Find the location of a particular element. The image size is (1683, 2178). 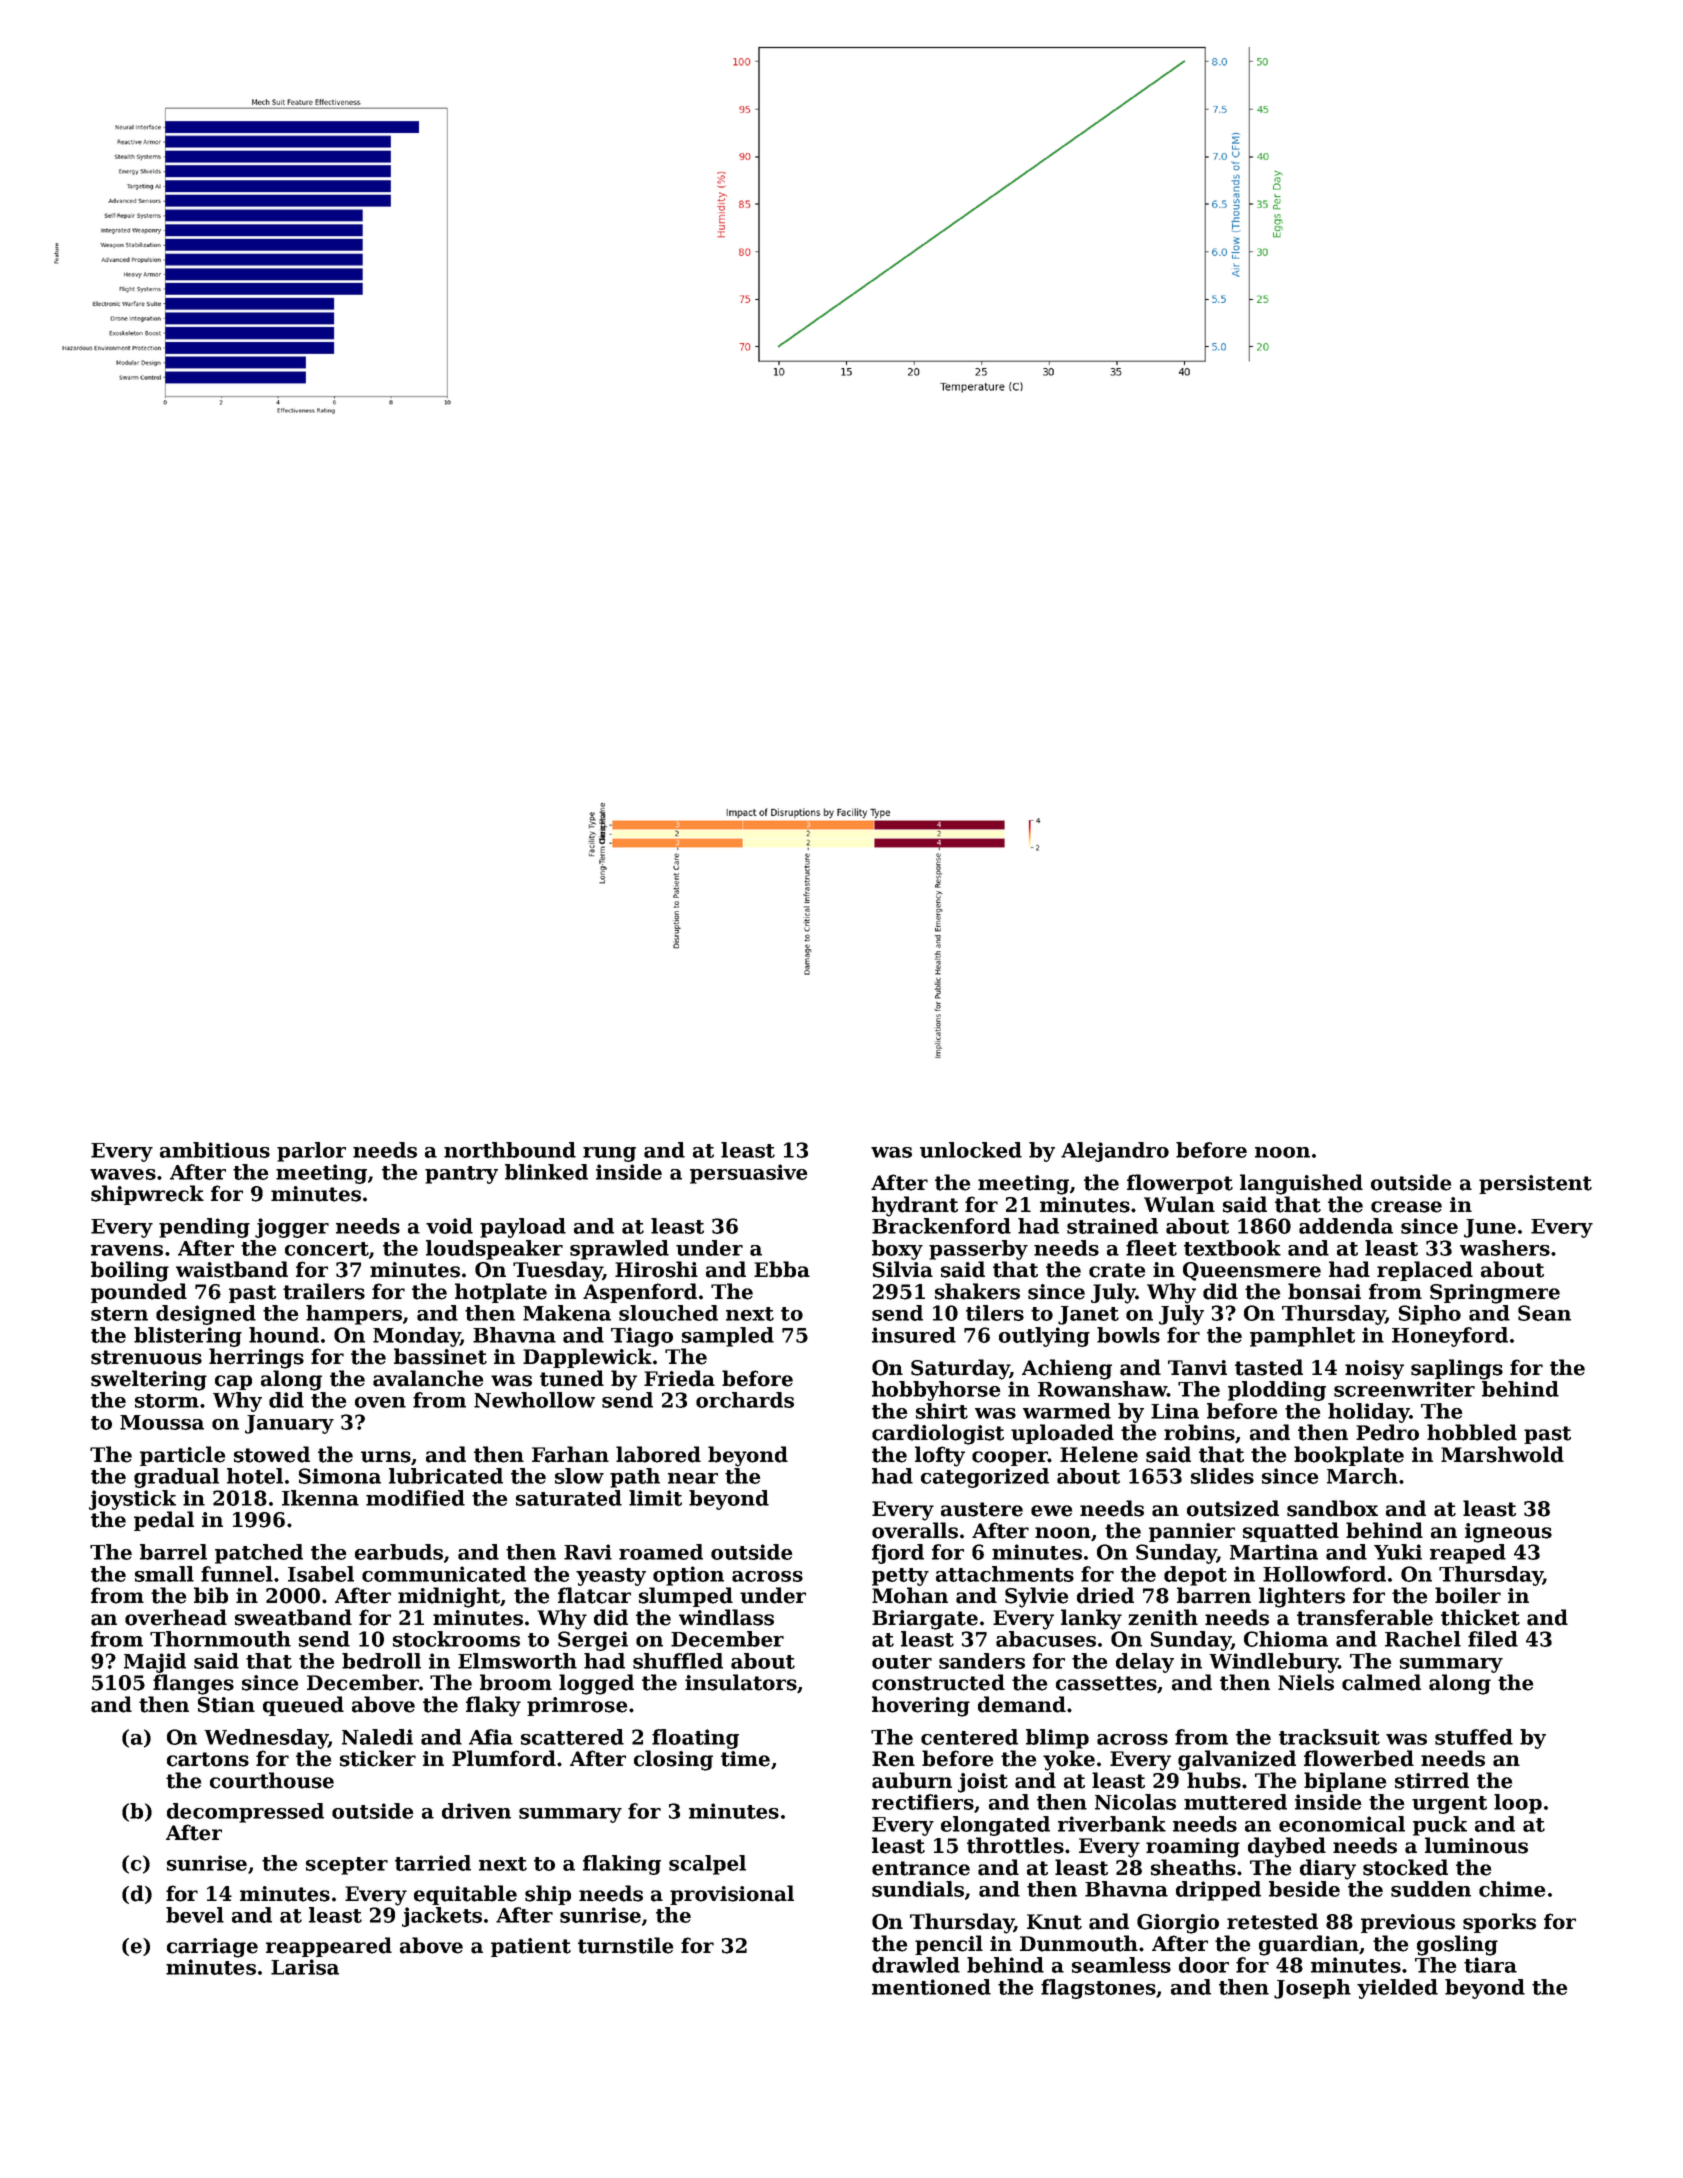

tarried is located at coordinates (433, 1863).
